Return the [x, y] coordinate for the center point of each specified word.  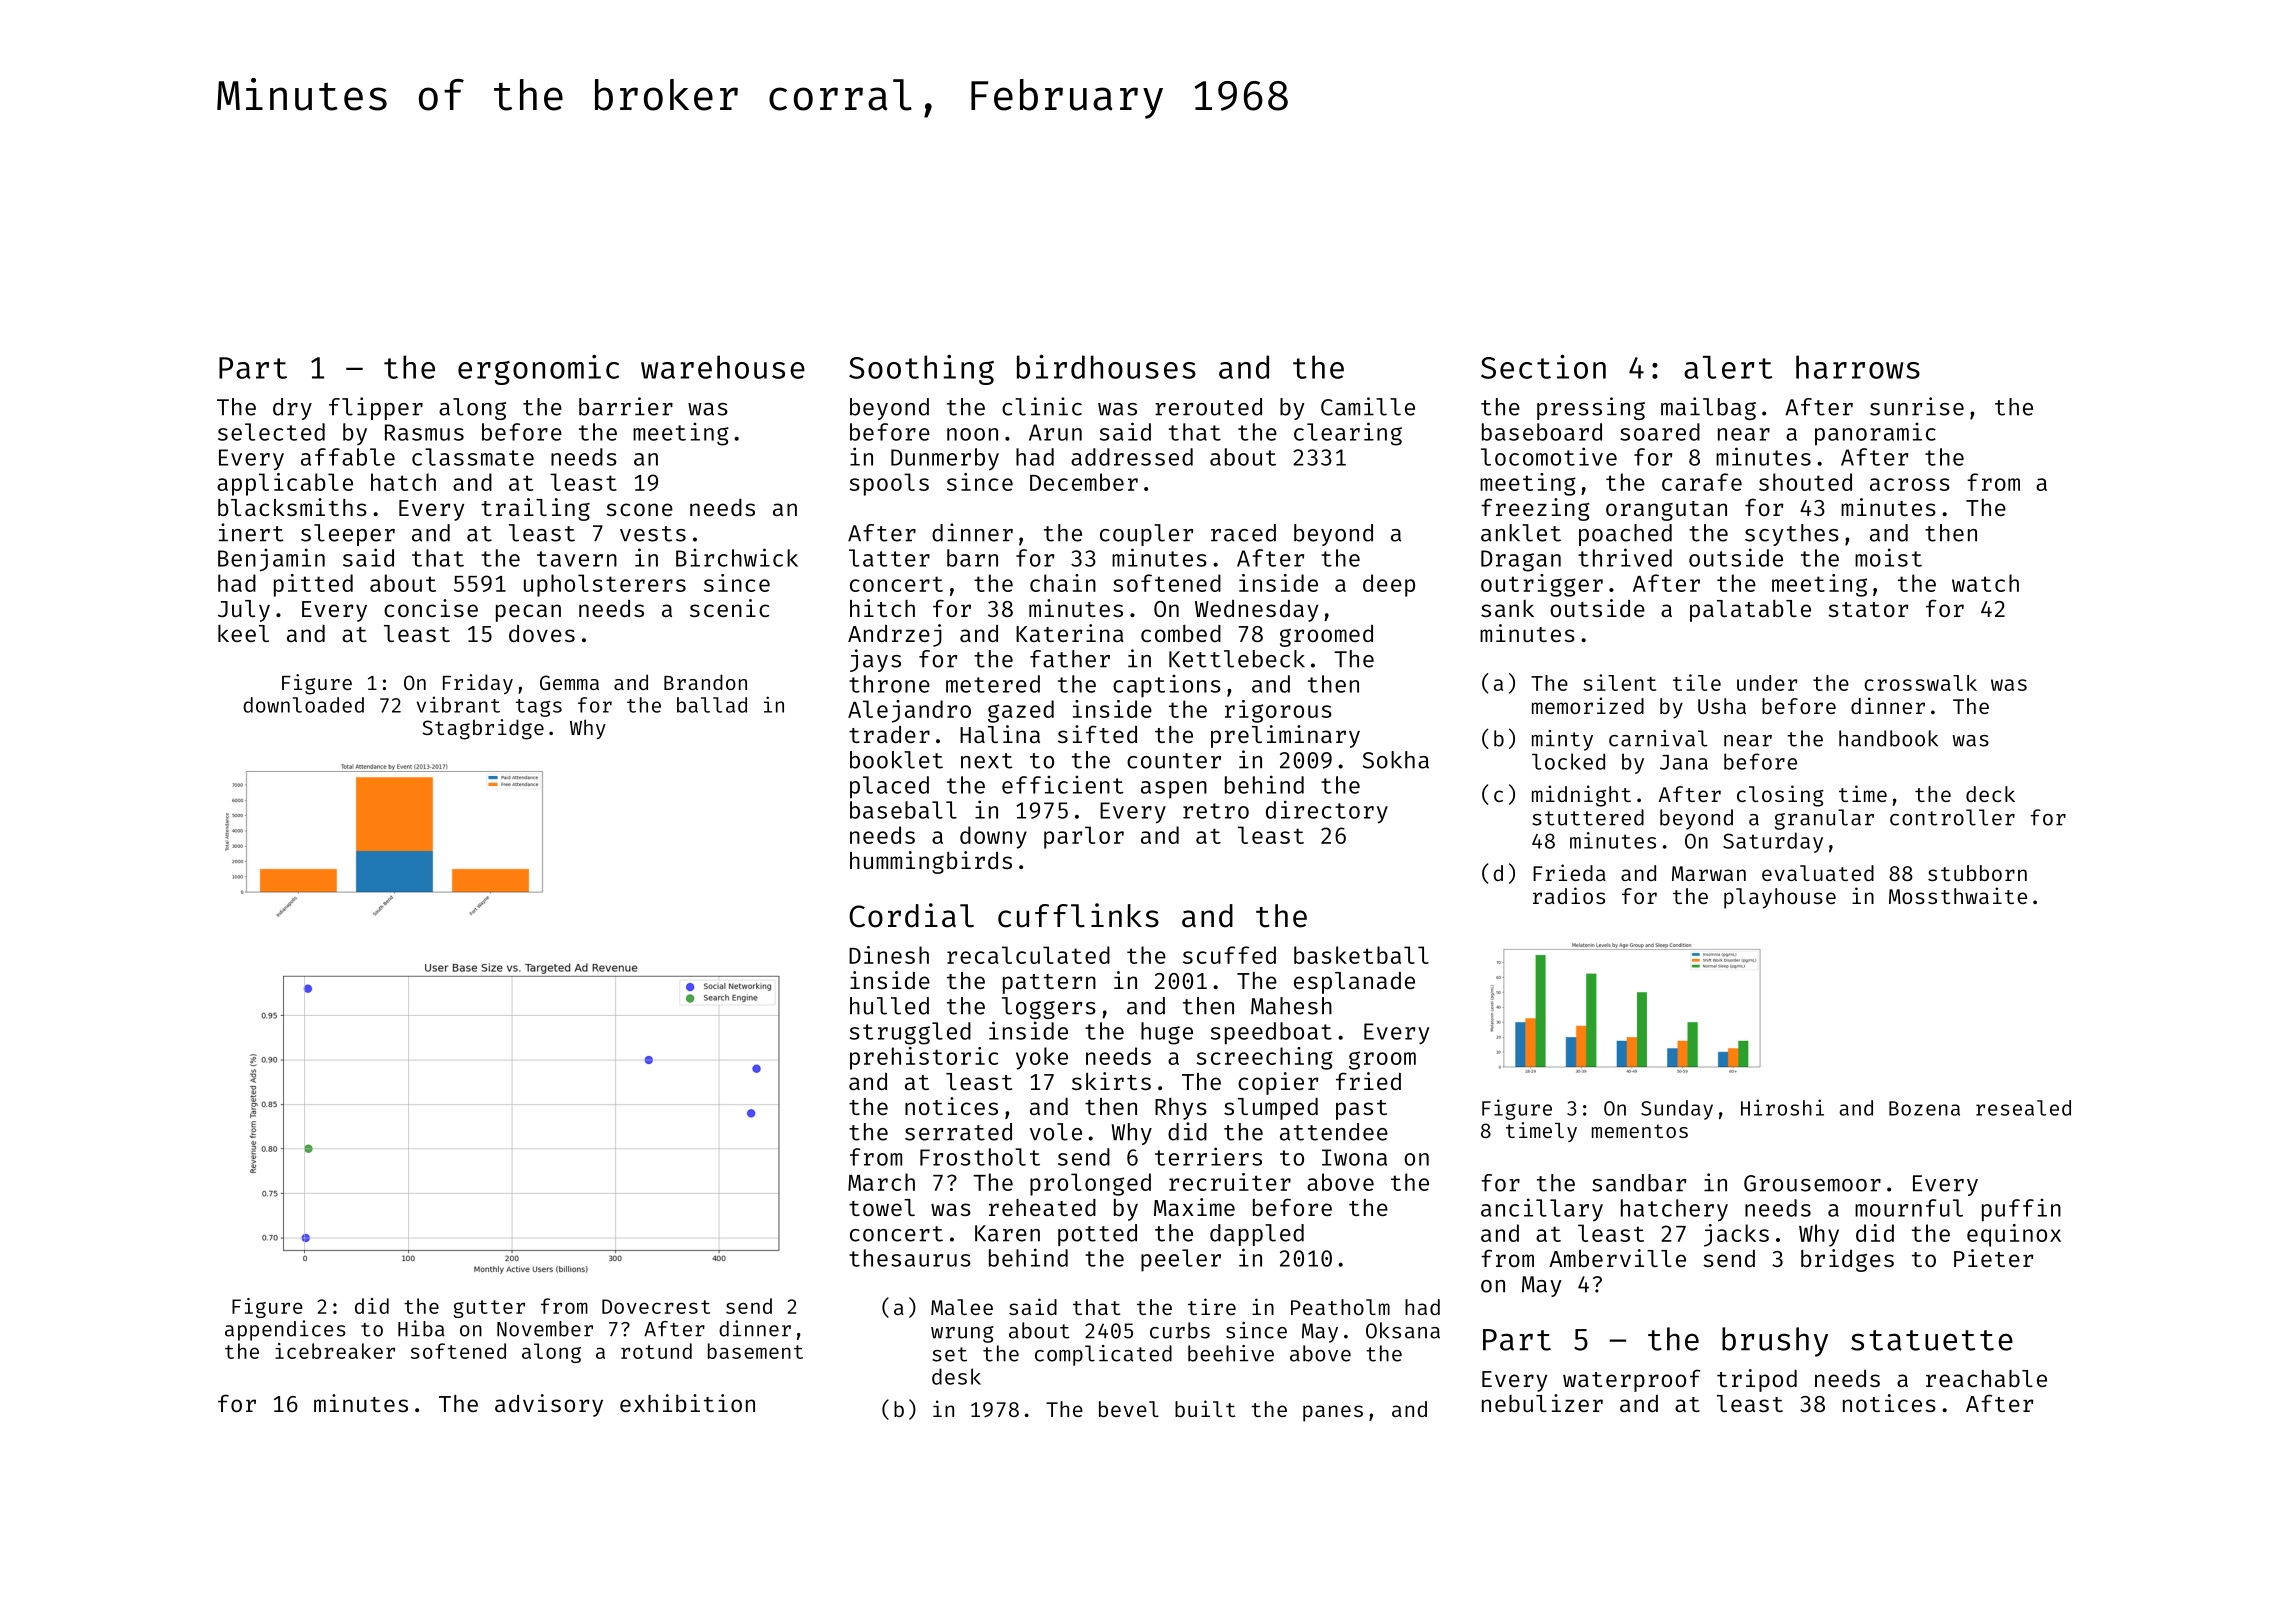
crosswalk [1920, 683]
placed [889, 787]
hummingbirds [931, 862]
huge [1167, 1033]
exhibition [687, 1403]
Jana [1684, 762]
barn [972, 558]
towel [882, 1207]
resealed [2023, 1108]
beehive [1231, 1353]
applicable [285, 484]
